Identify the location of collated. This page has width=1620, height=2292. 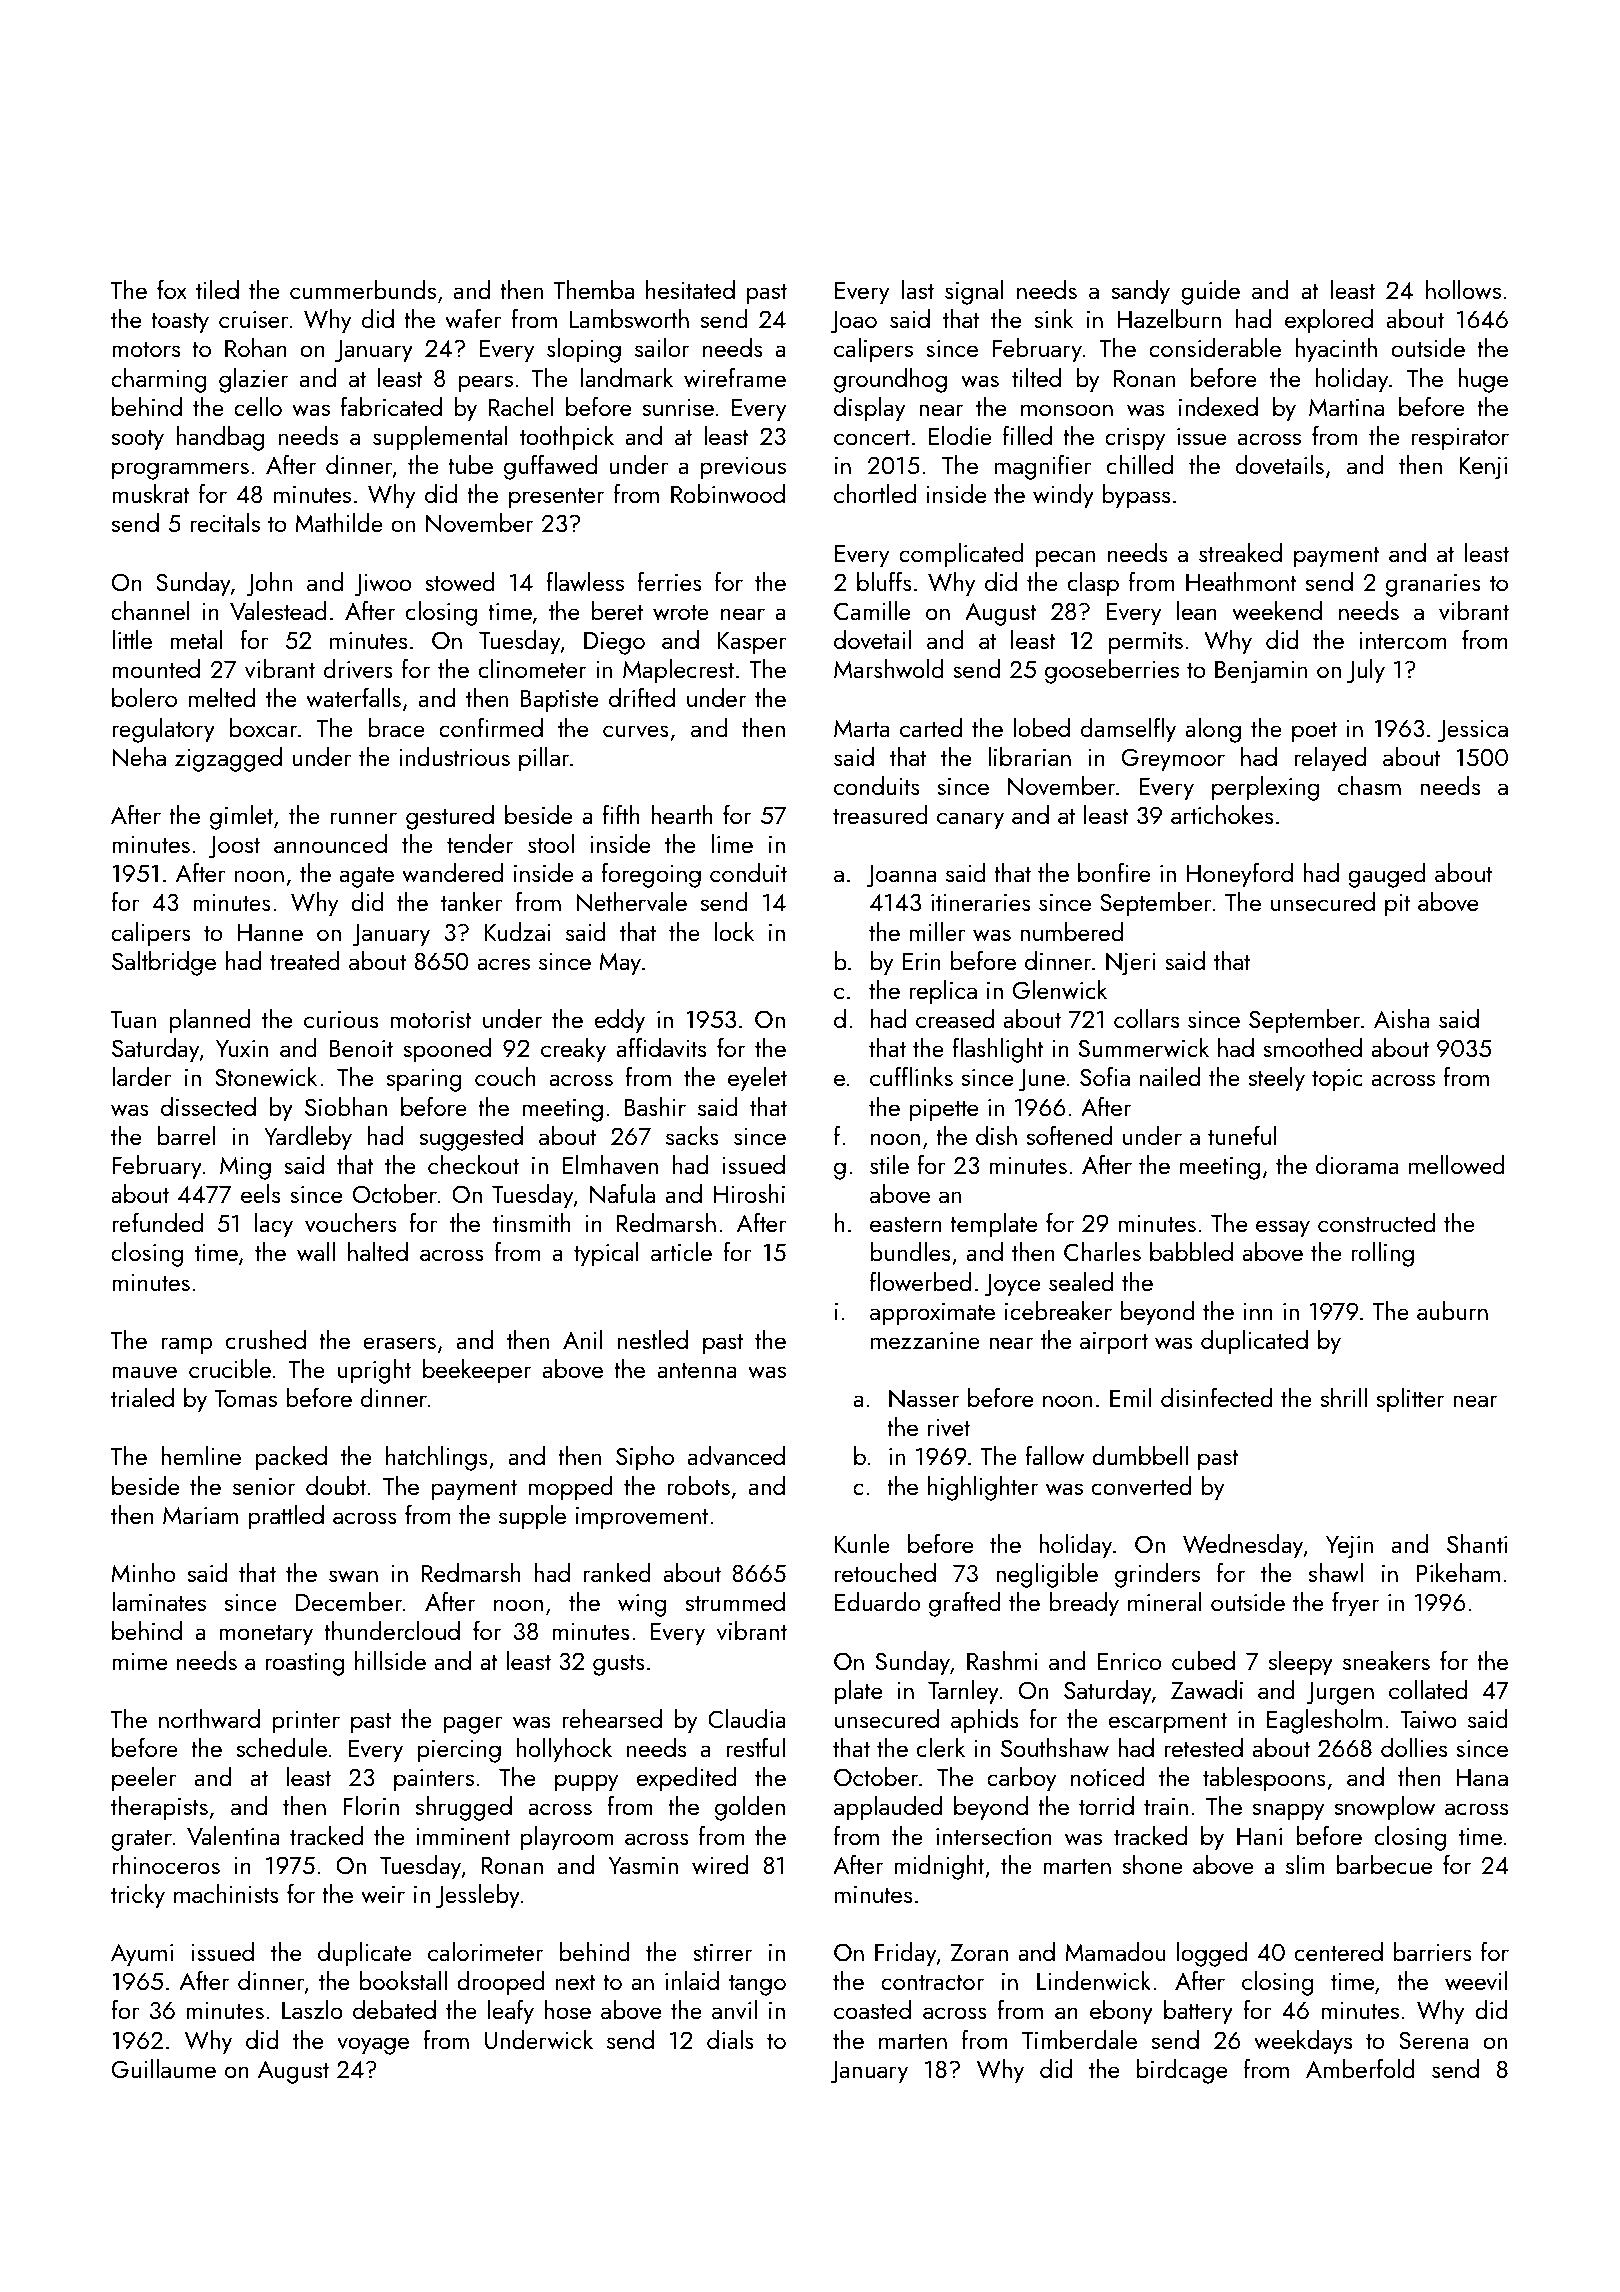
(1428, 1689).
